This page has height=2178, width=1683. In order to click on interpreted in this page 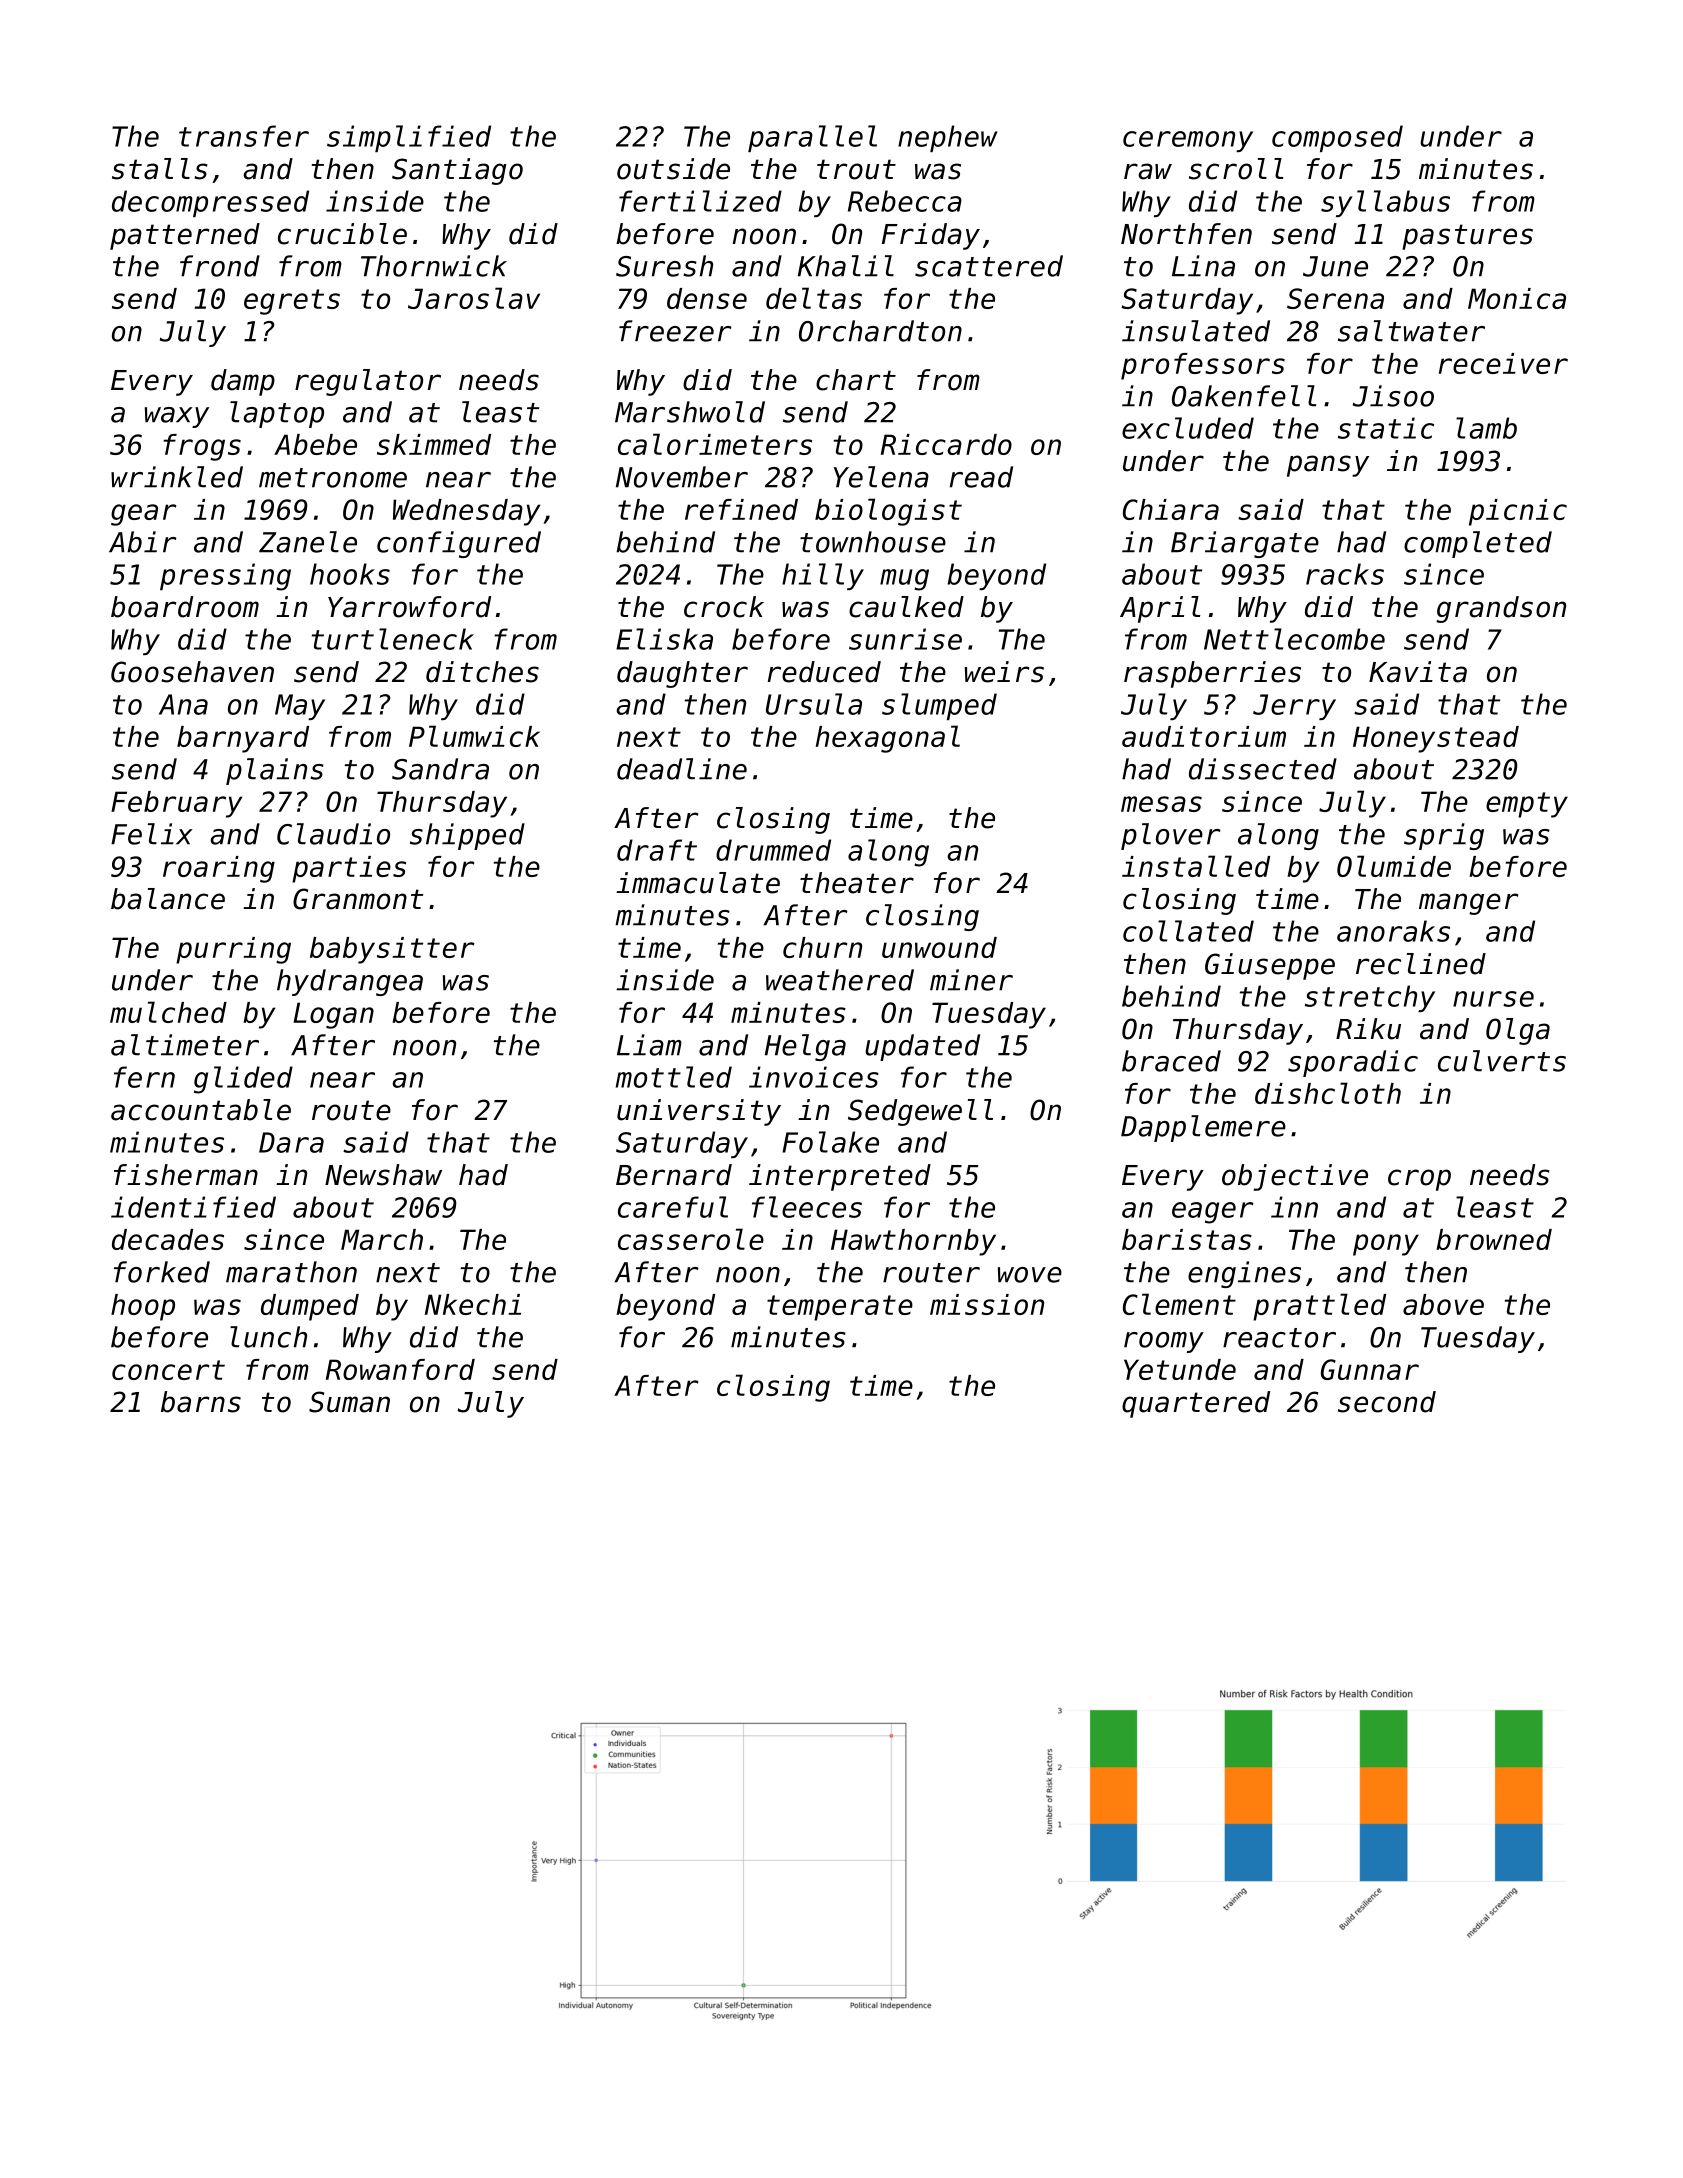, I will do `click(840, 1177)`.
